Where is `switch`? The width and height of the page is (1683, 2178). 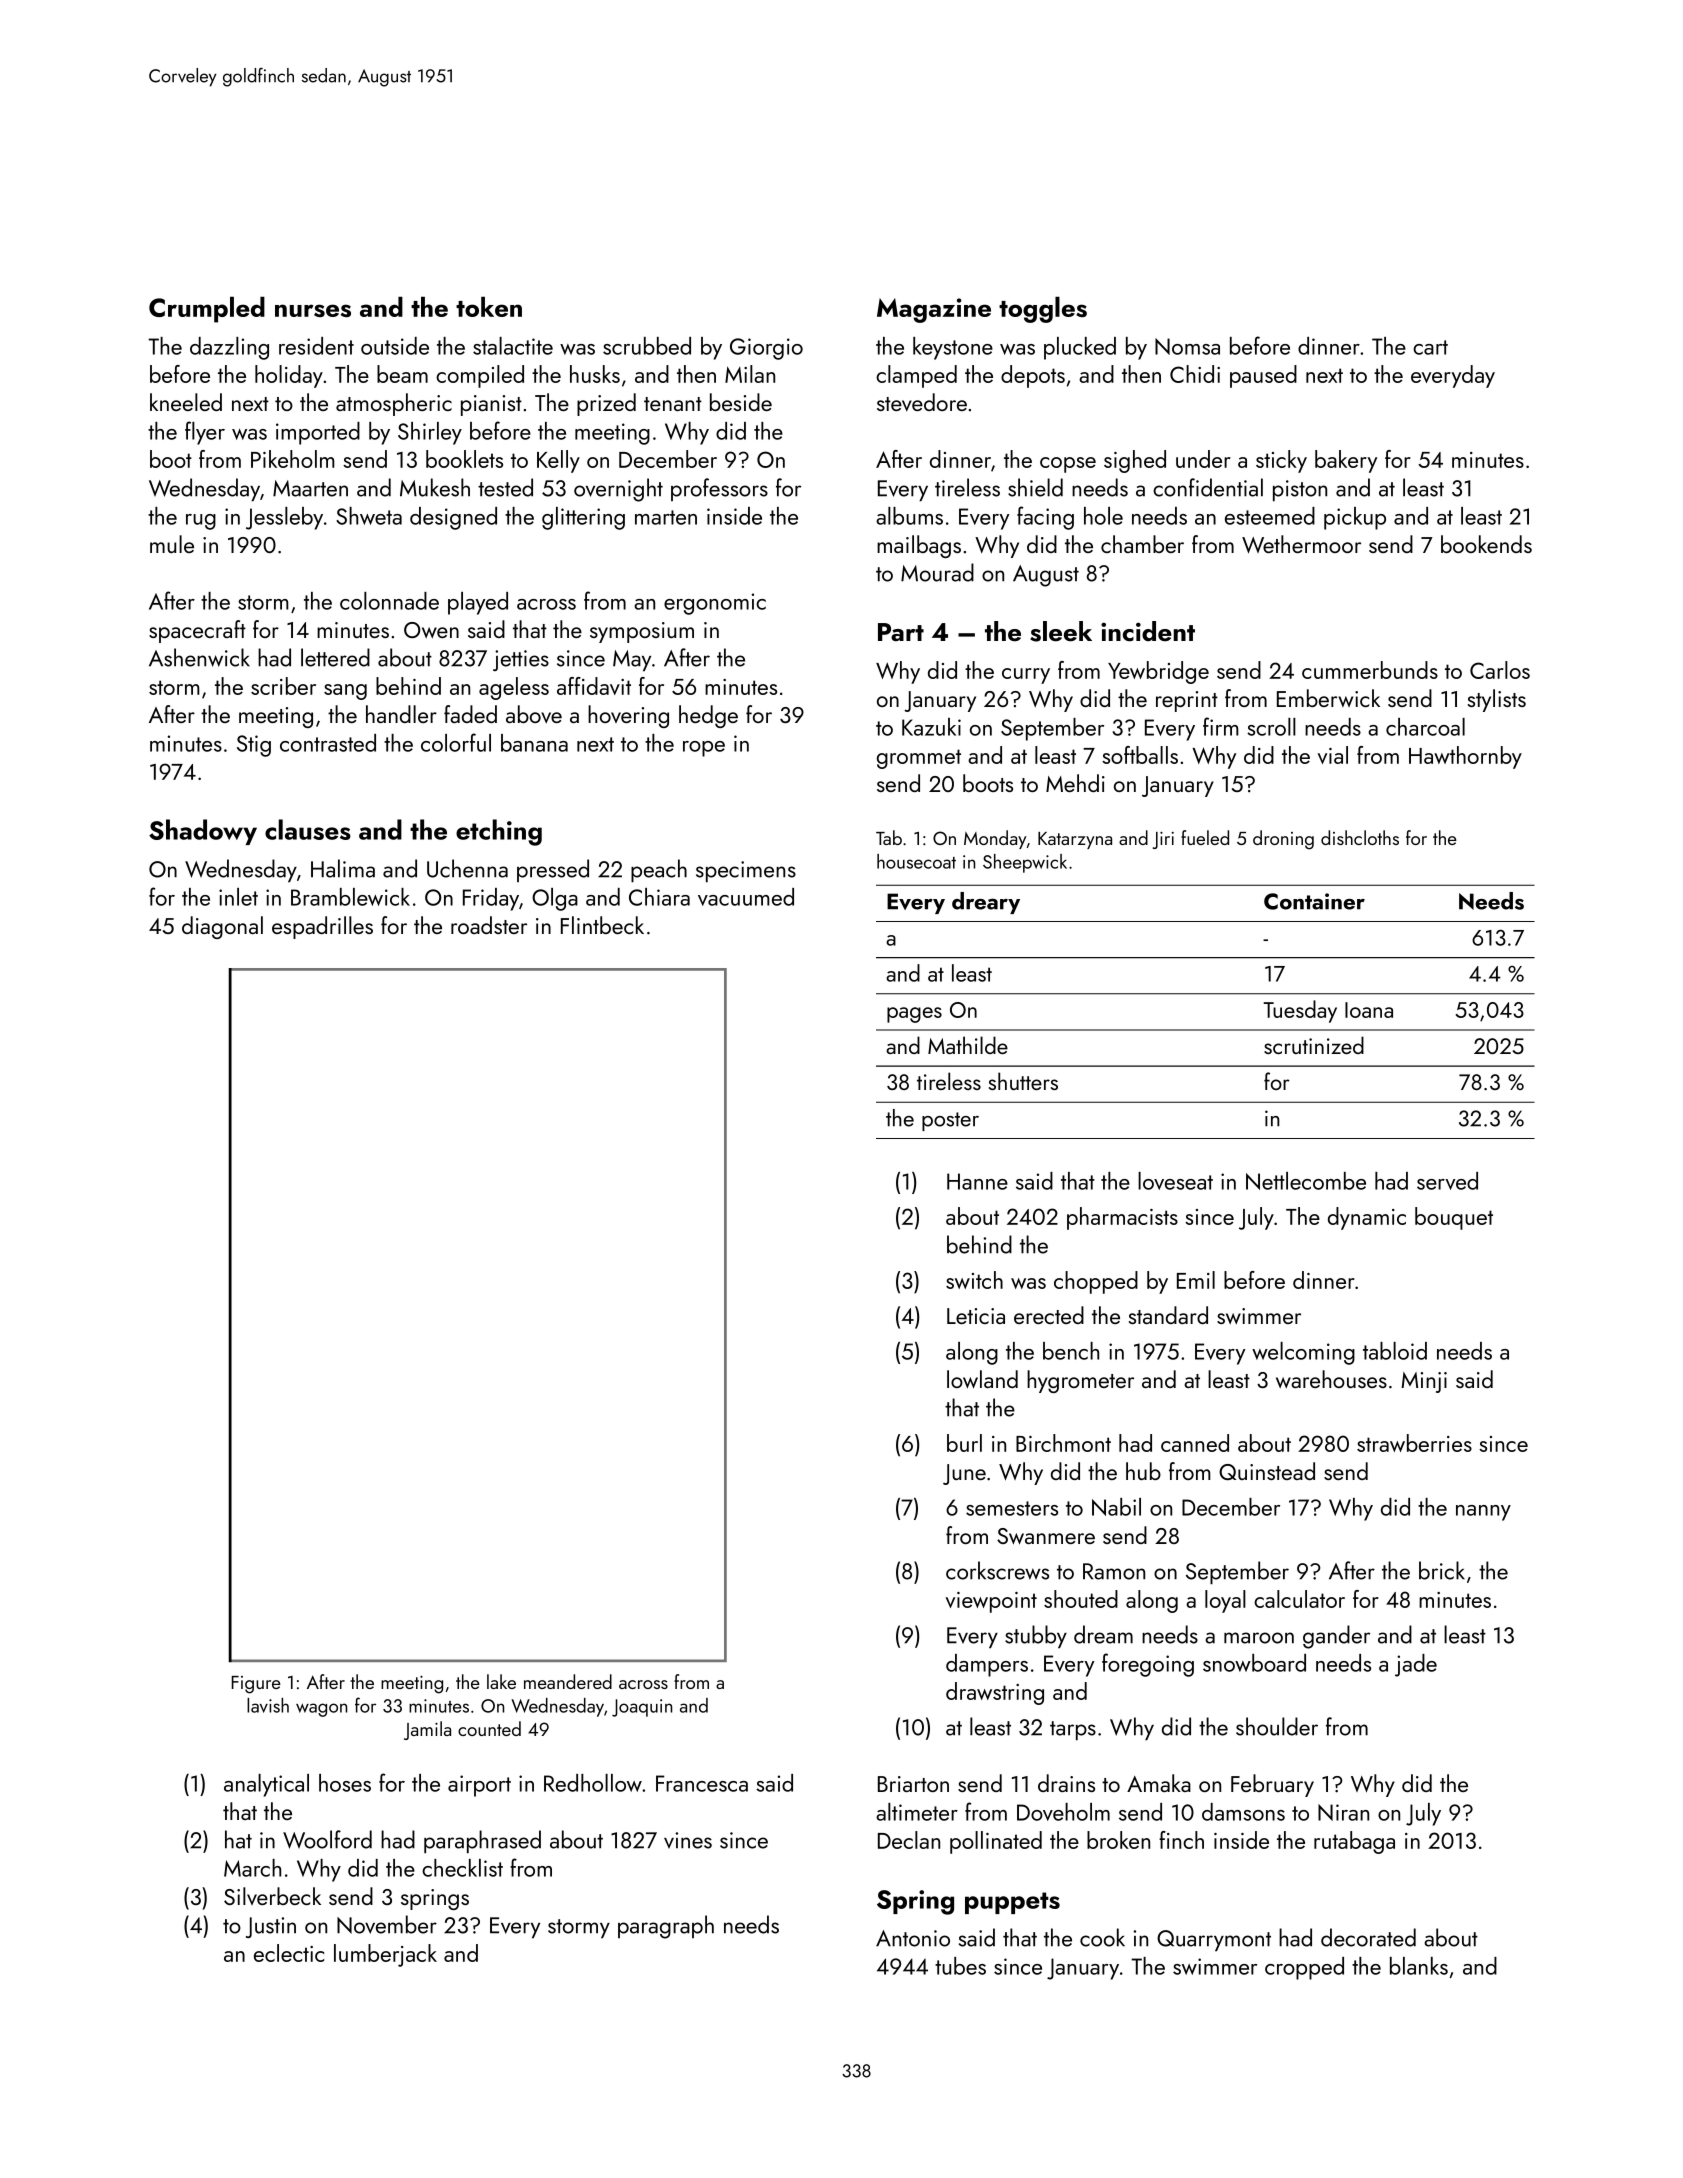
switch is located at coordinates (974, 1280).
